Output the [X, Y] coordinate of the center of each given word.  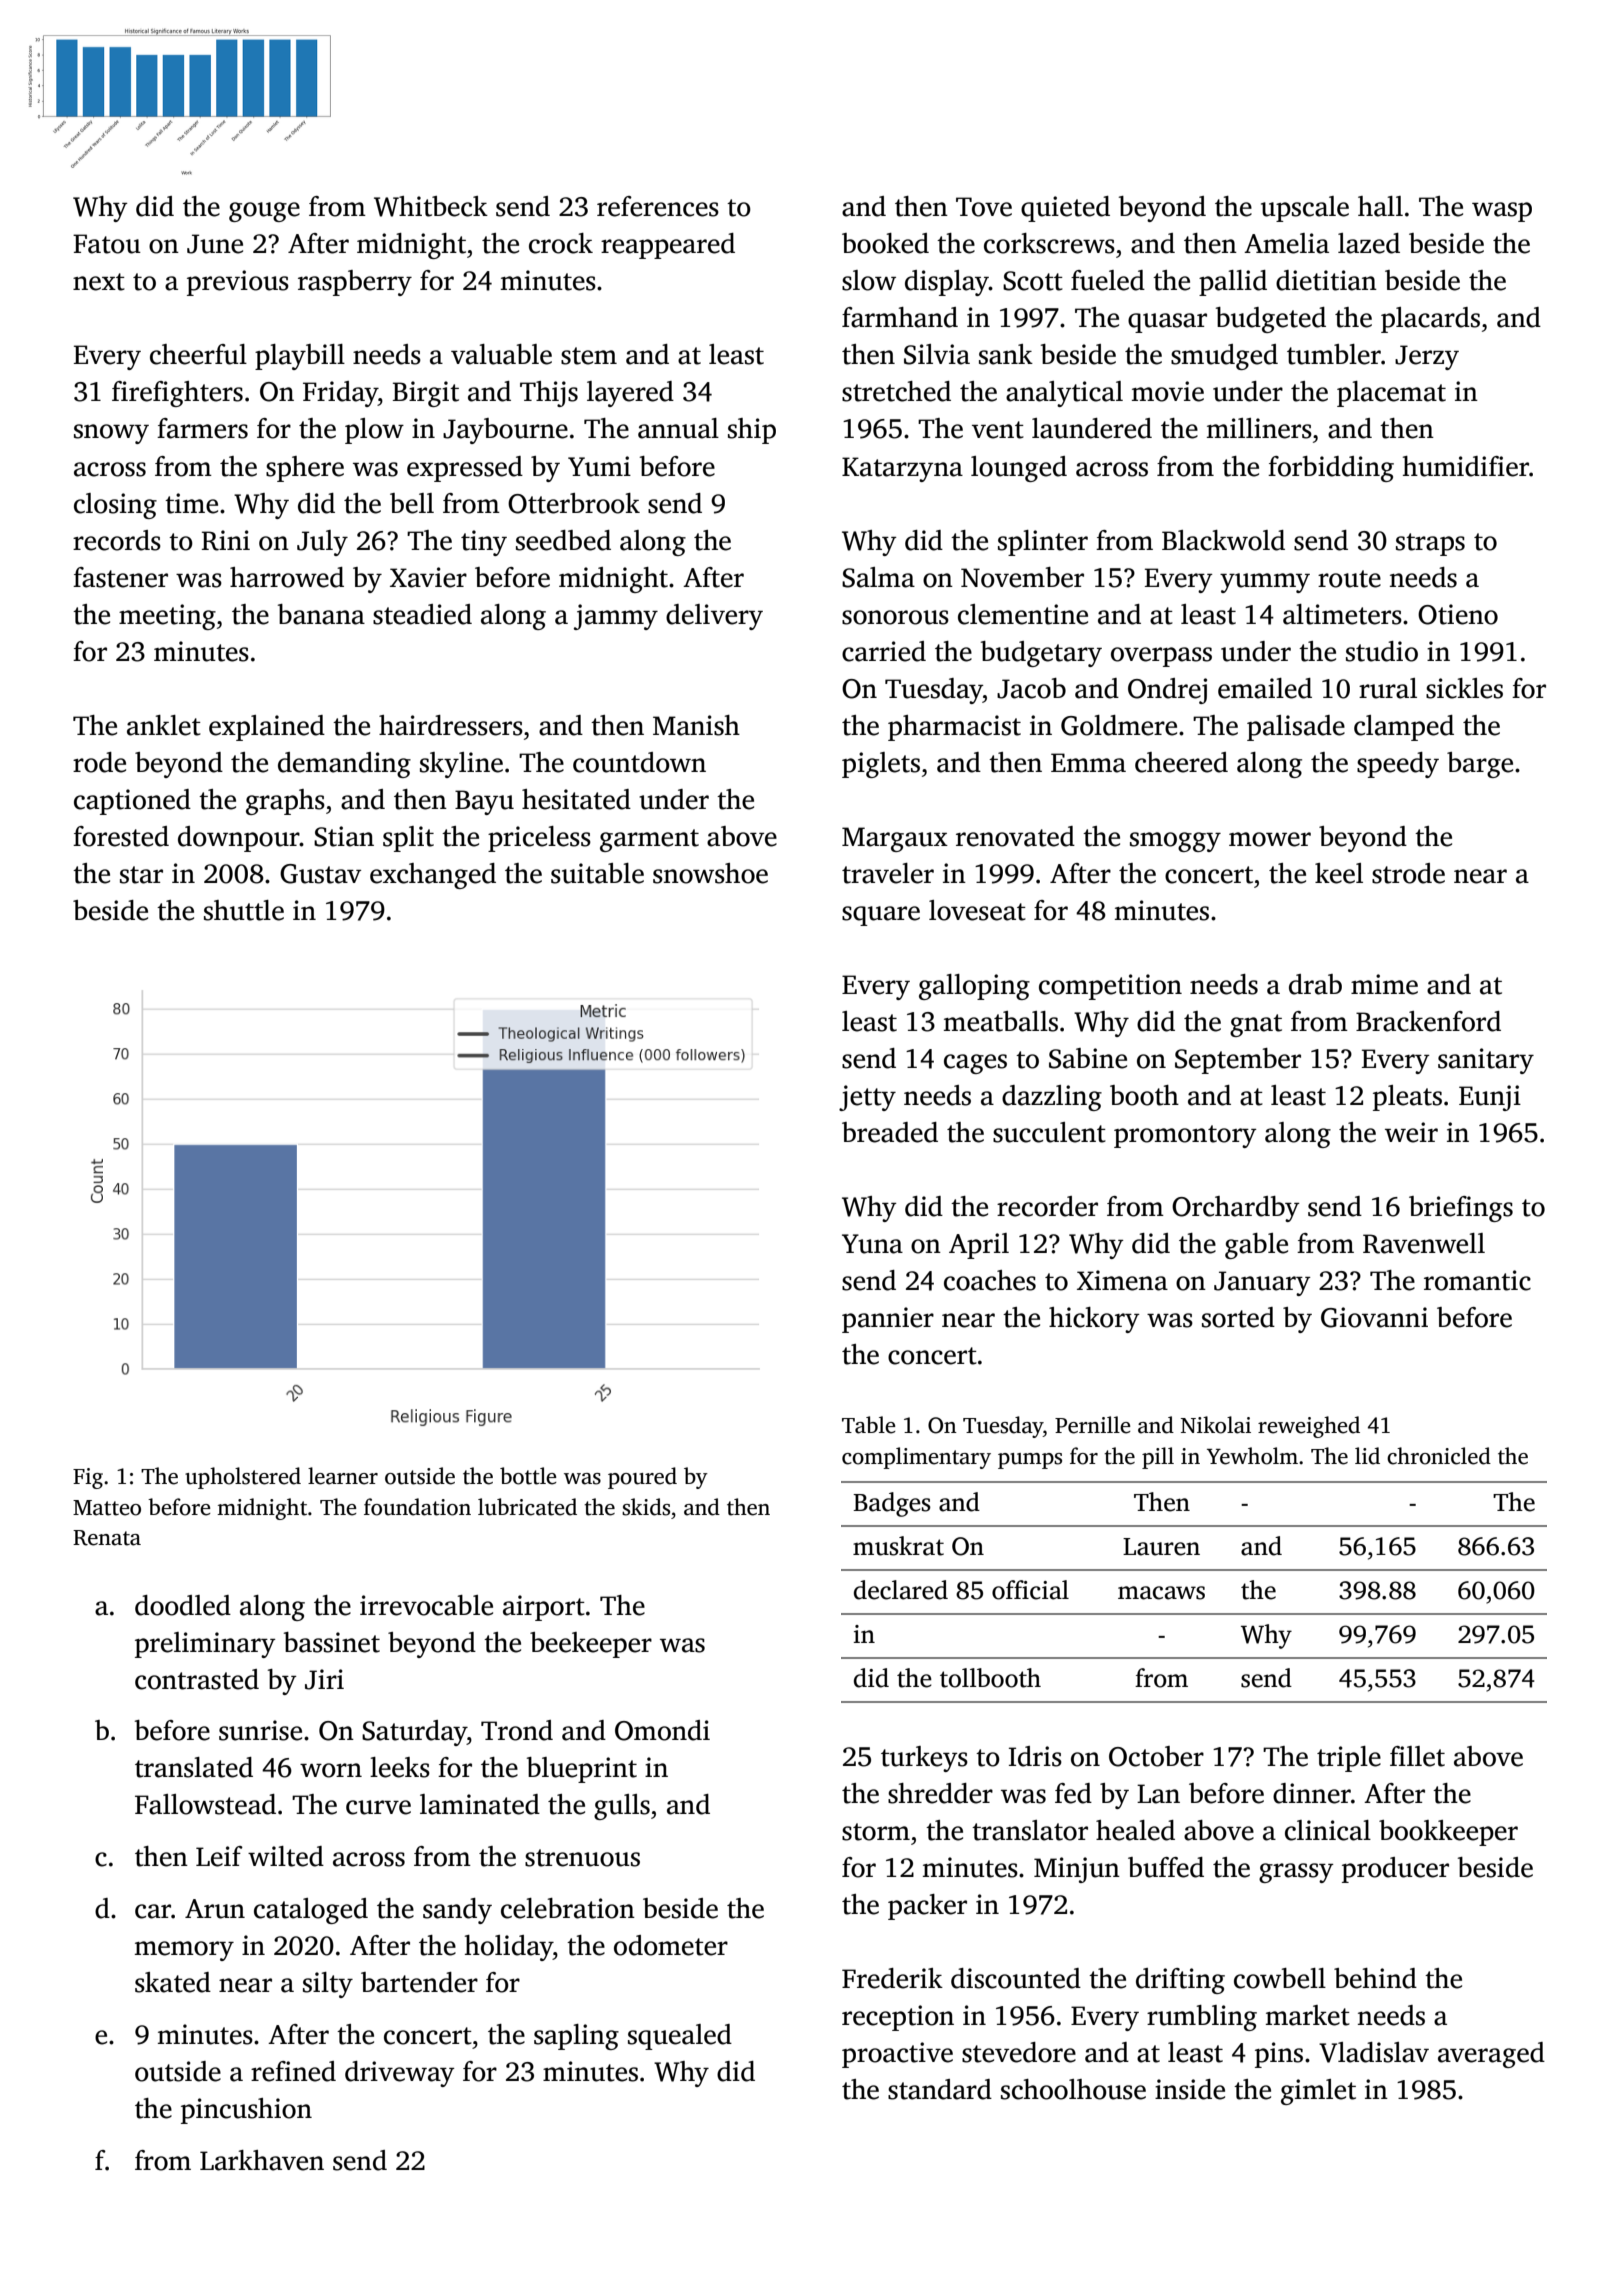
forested [121, 836]
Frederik [892, 1978]
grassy [1296, 1873]
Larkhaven [262, 2160]
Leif [219, 1856]
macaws [1161, 1593]
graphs [285, 802]
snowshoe [710, 873]
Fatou [107, 244]
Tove [984, 207]
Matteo [107, 1508]
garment [649, 840]
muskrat [898, 1546]
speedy [1398, 765]
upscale [1305, 209]
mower [1270, 839]
